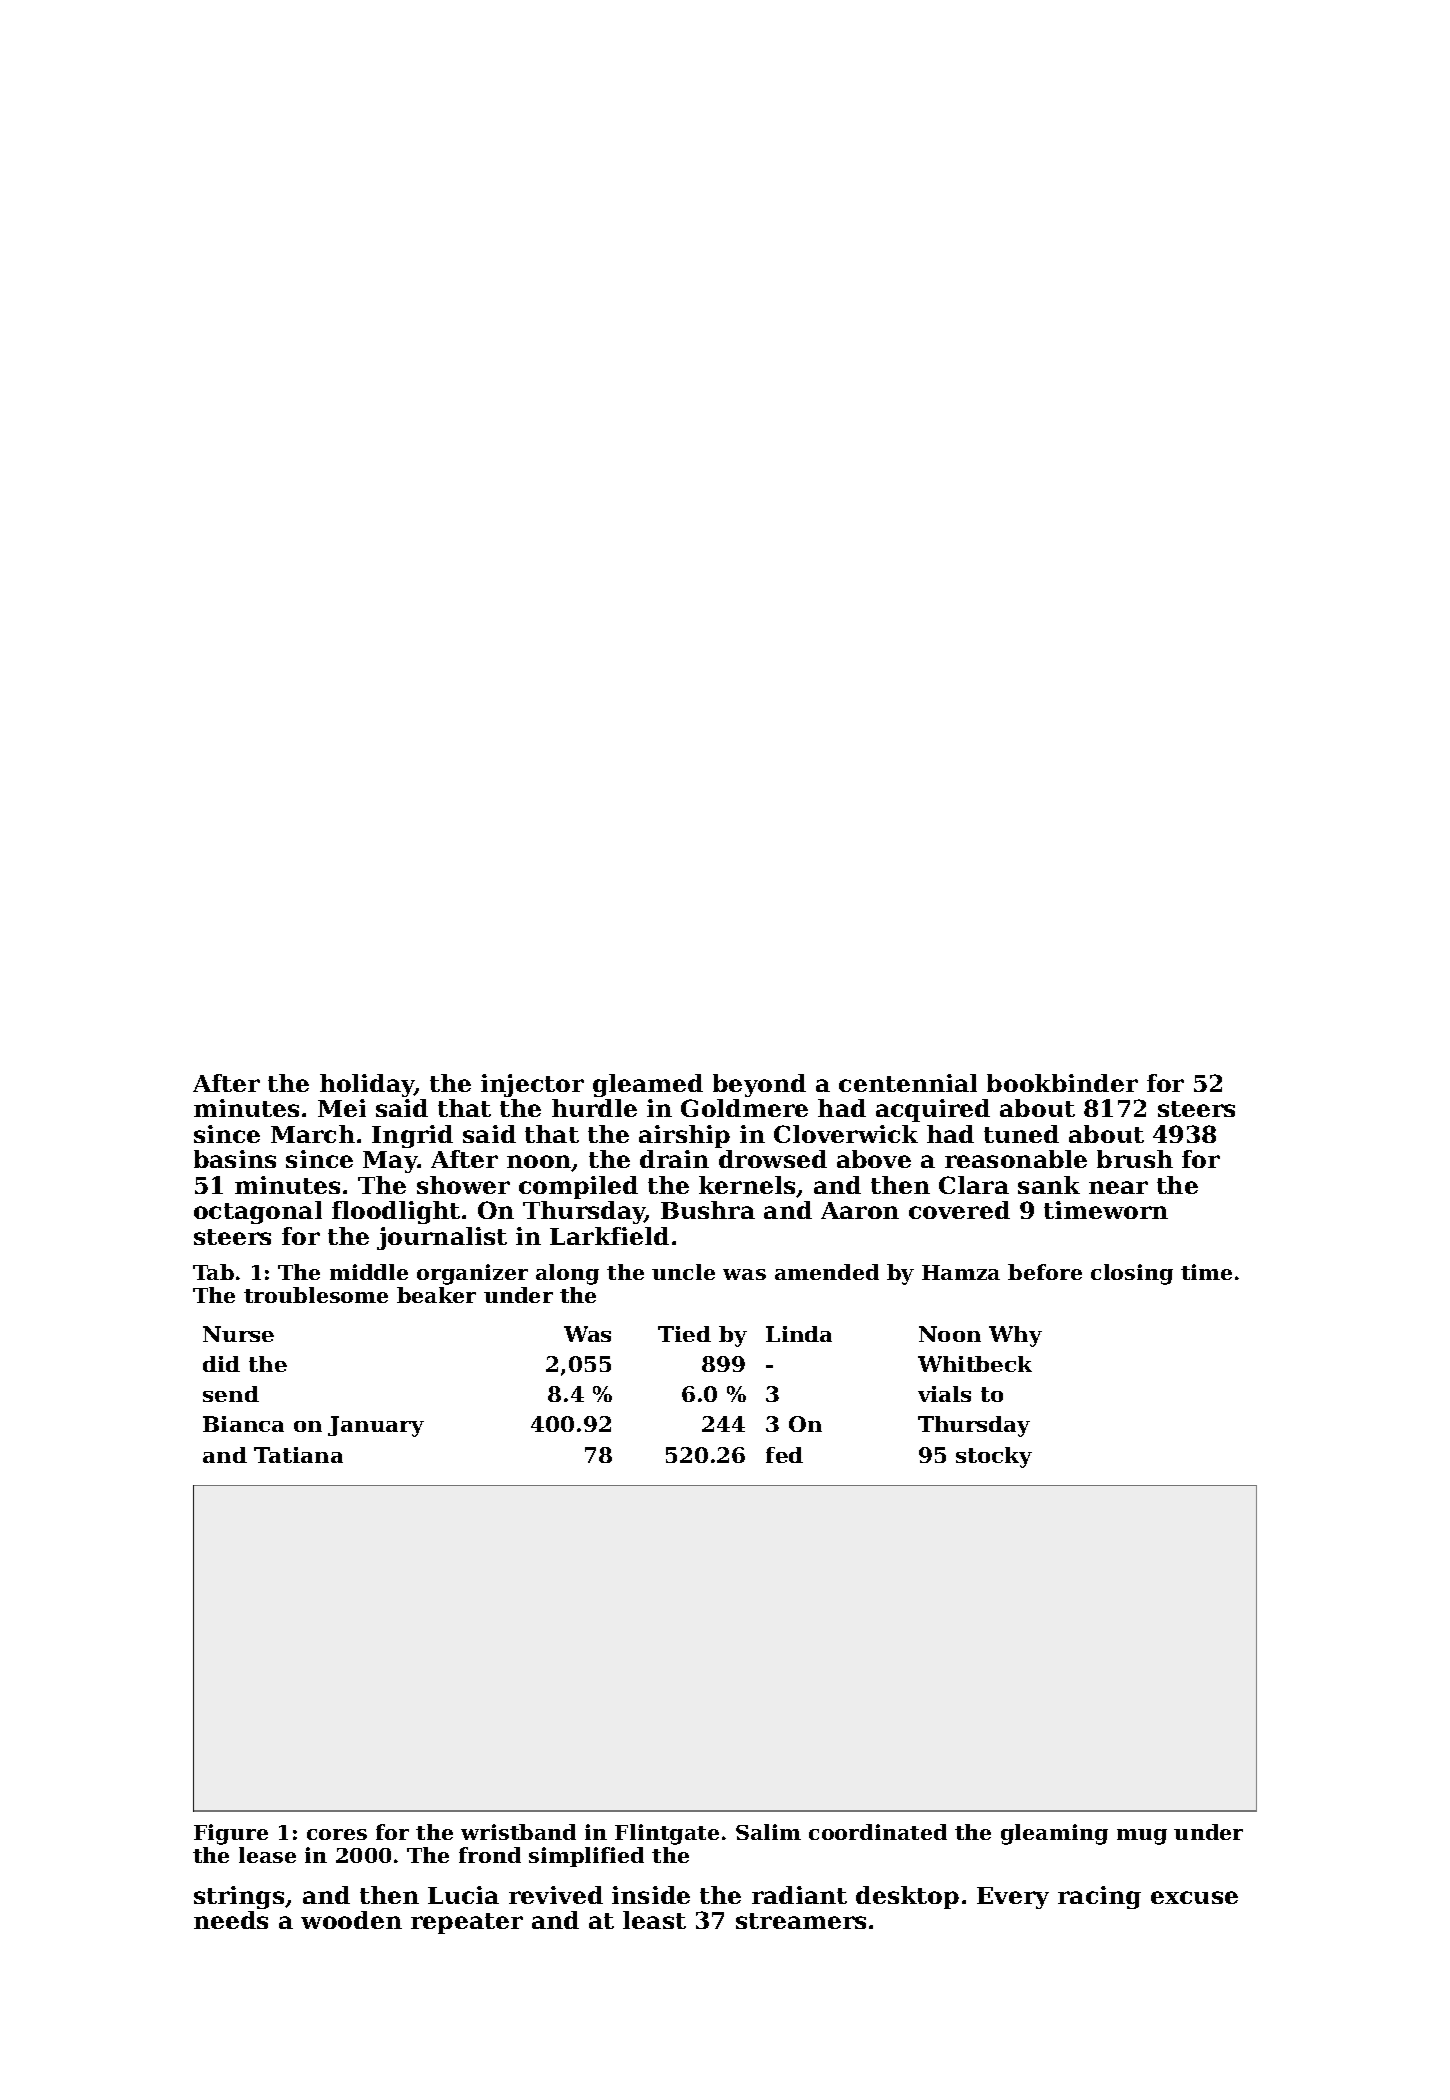 This image has height=2100, width=1450. Describe the element at coordinates (231, 1920) in the image. I see `needs` at that location.
